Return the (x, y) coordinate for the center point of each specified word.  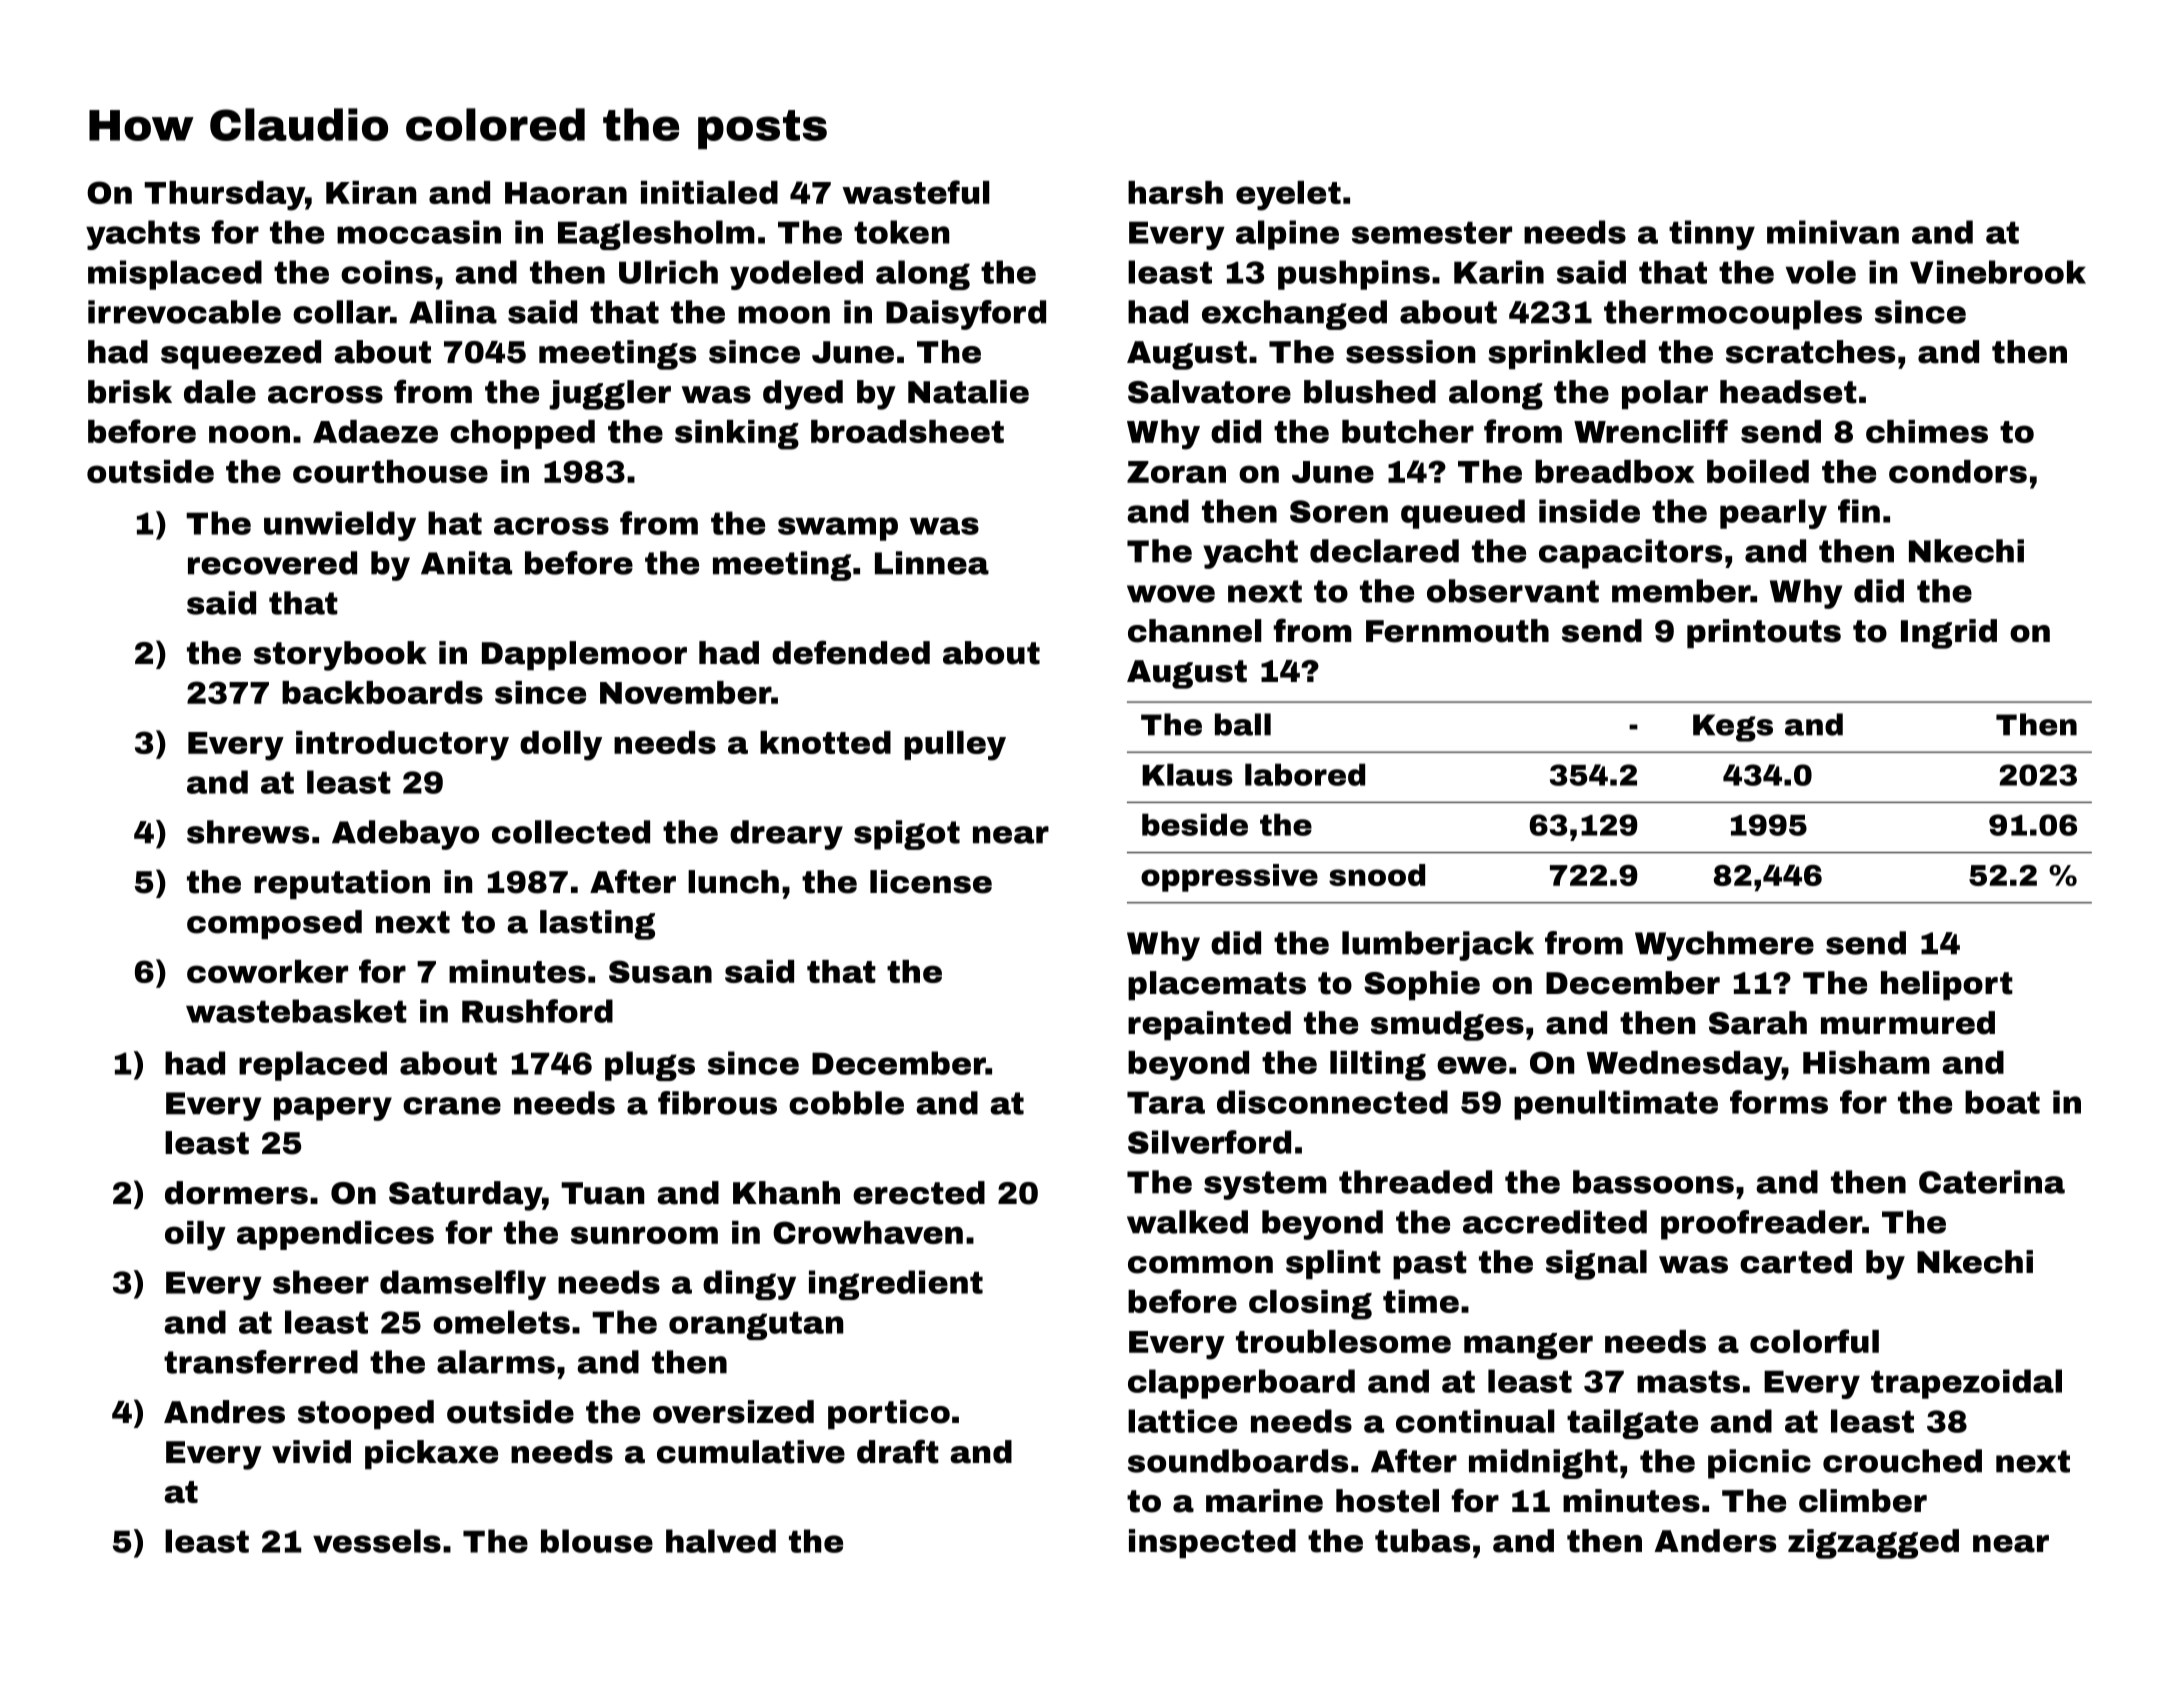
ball (1243, 724)
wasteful (916, 192)
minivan (1833, 232)
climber (1863, 1501)
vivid (311, 1452)
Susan (660, 971)
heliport (1947, 985)
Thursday (224, 196)
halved (721, 1541)
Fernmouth (1457, 631)
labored (1305, 774)
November (685, 692)
